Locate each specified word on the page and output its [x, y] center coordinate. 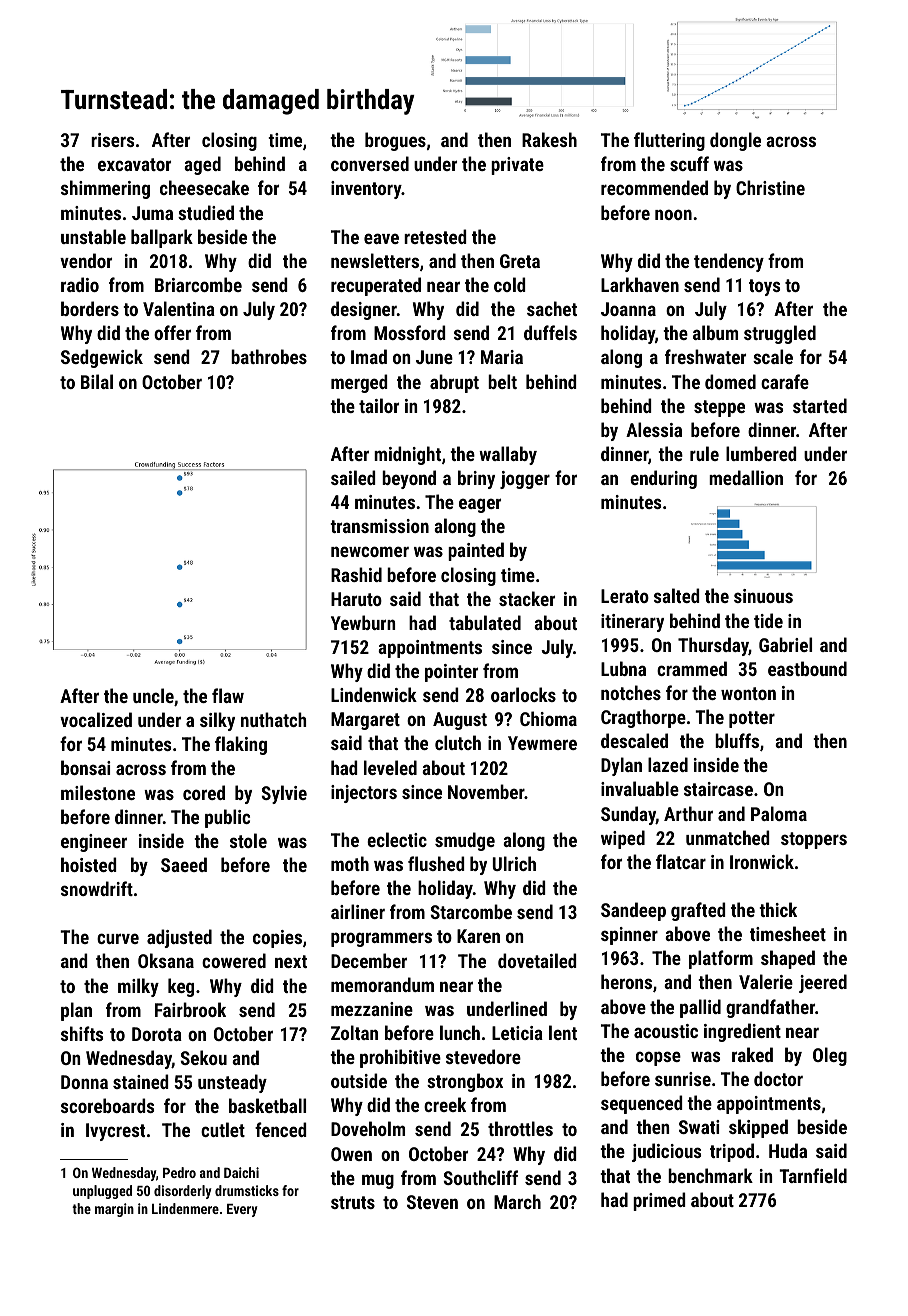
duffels [550, 332]
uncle [153, 695]
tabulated [485, 622]
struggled [780, 334]
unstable [93, 236]
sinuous [763, 596]
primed [659, 1201]
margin [114, 1210]
